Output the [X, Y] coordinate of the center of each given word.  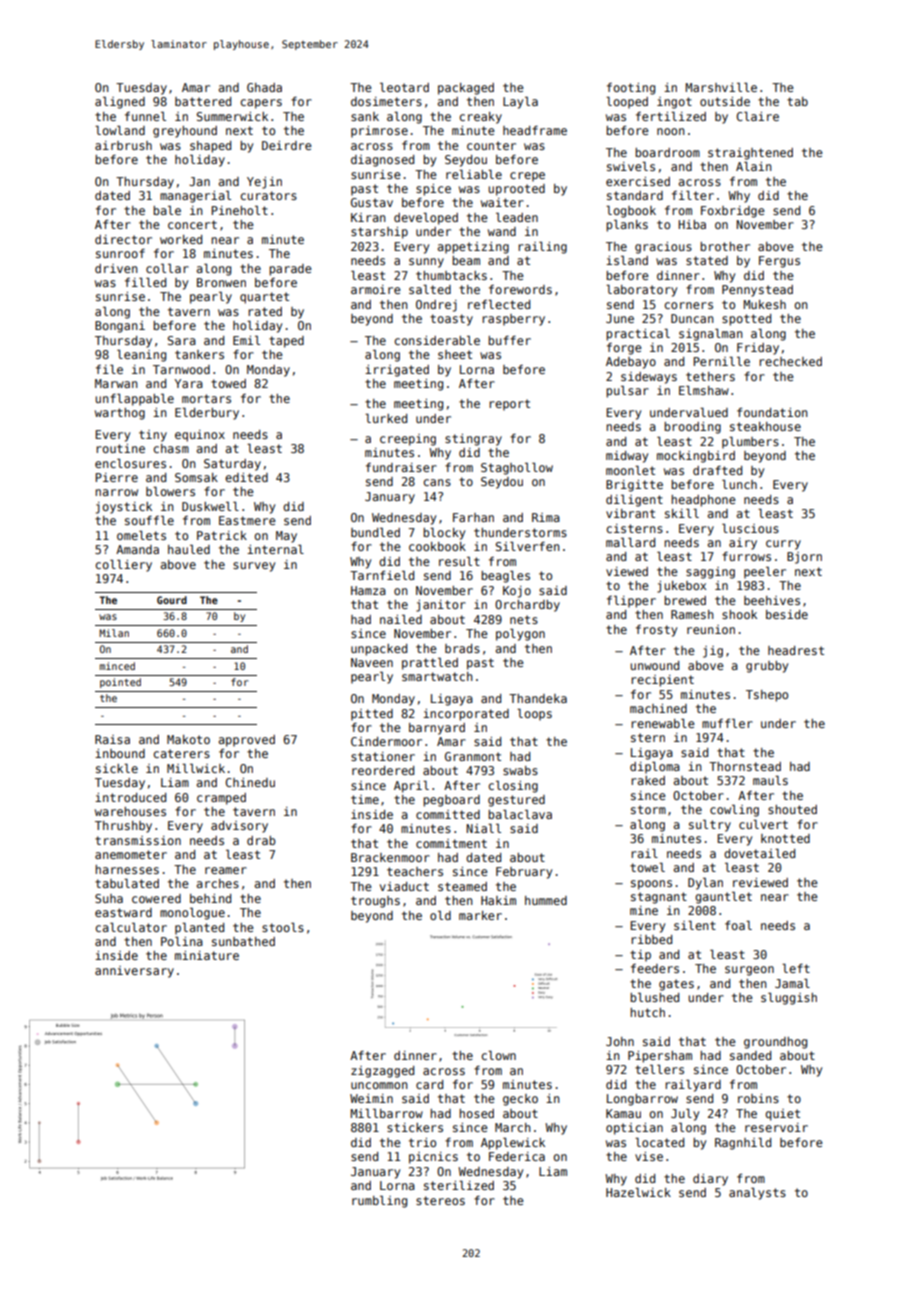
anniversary [134, 972]
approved [246, 741]
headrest [796, 650]
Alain [754, 166]
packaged [466, 89]
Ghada [264, 87]
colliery [123, 565]
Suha [109, 898]
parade [290, 270]
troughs [375, 902]
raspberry [513, 320]
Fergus [779, 262]
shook [739, 614]
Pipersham [660, 1057]
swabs [520, 770]
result [459, 561]
